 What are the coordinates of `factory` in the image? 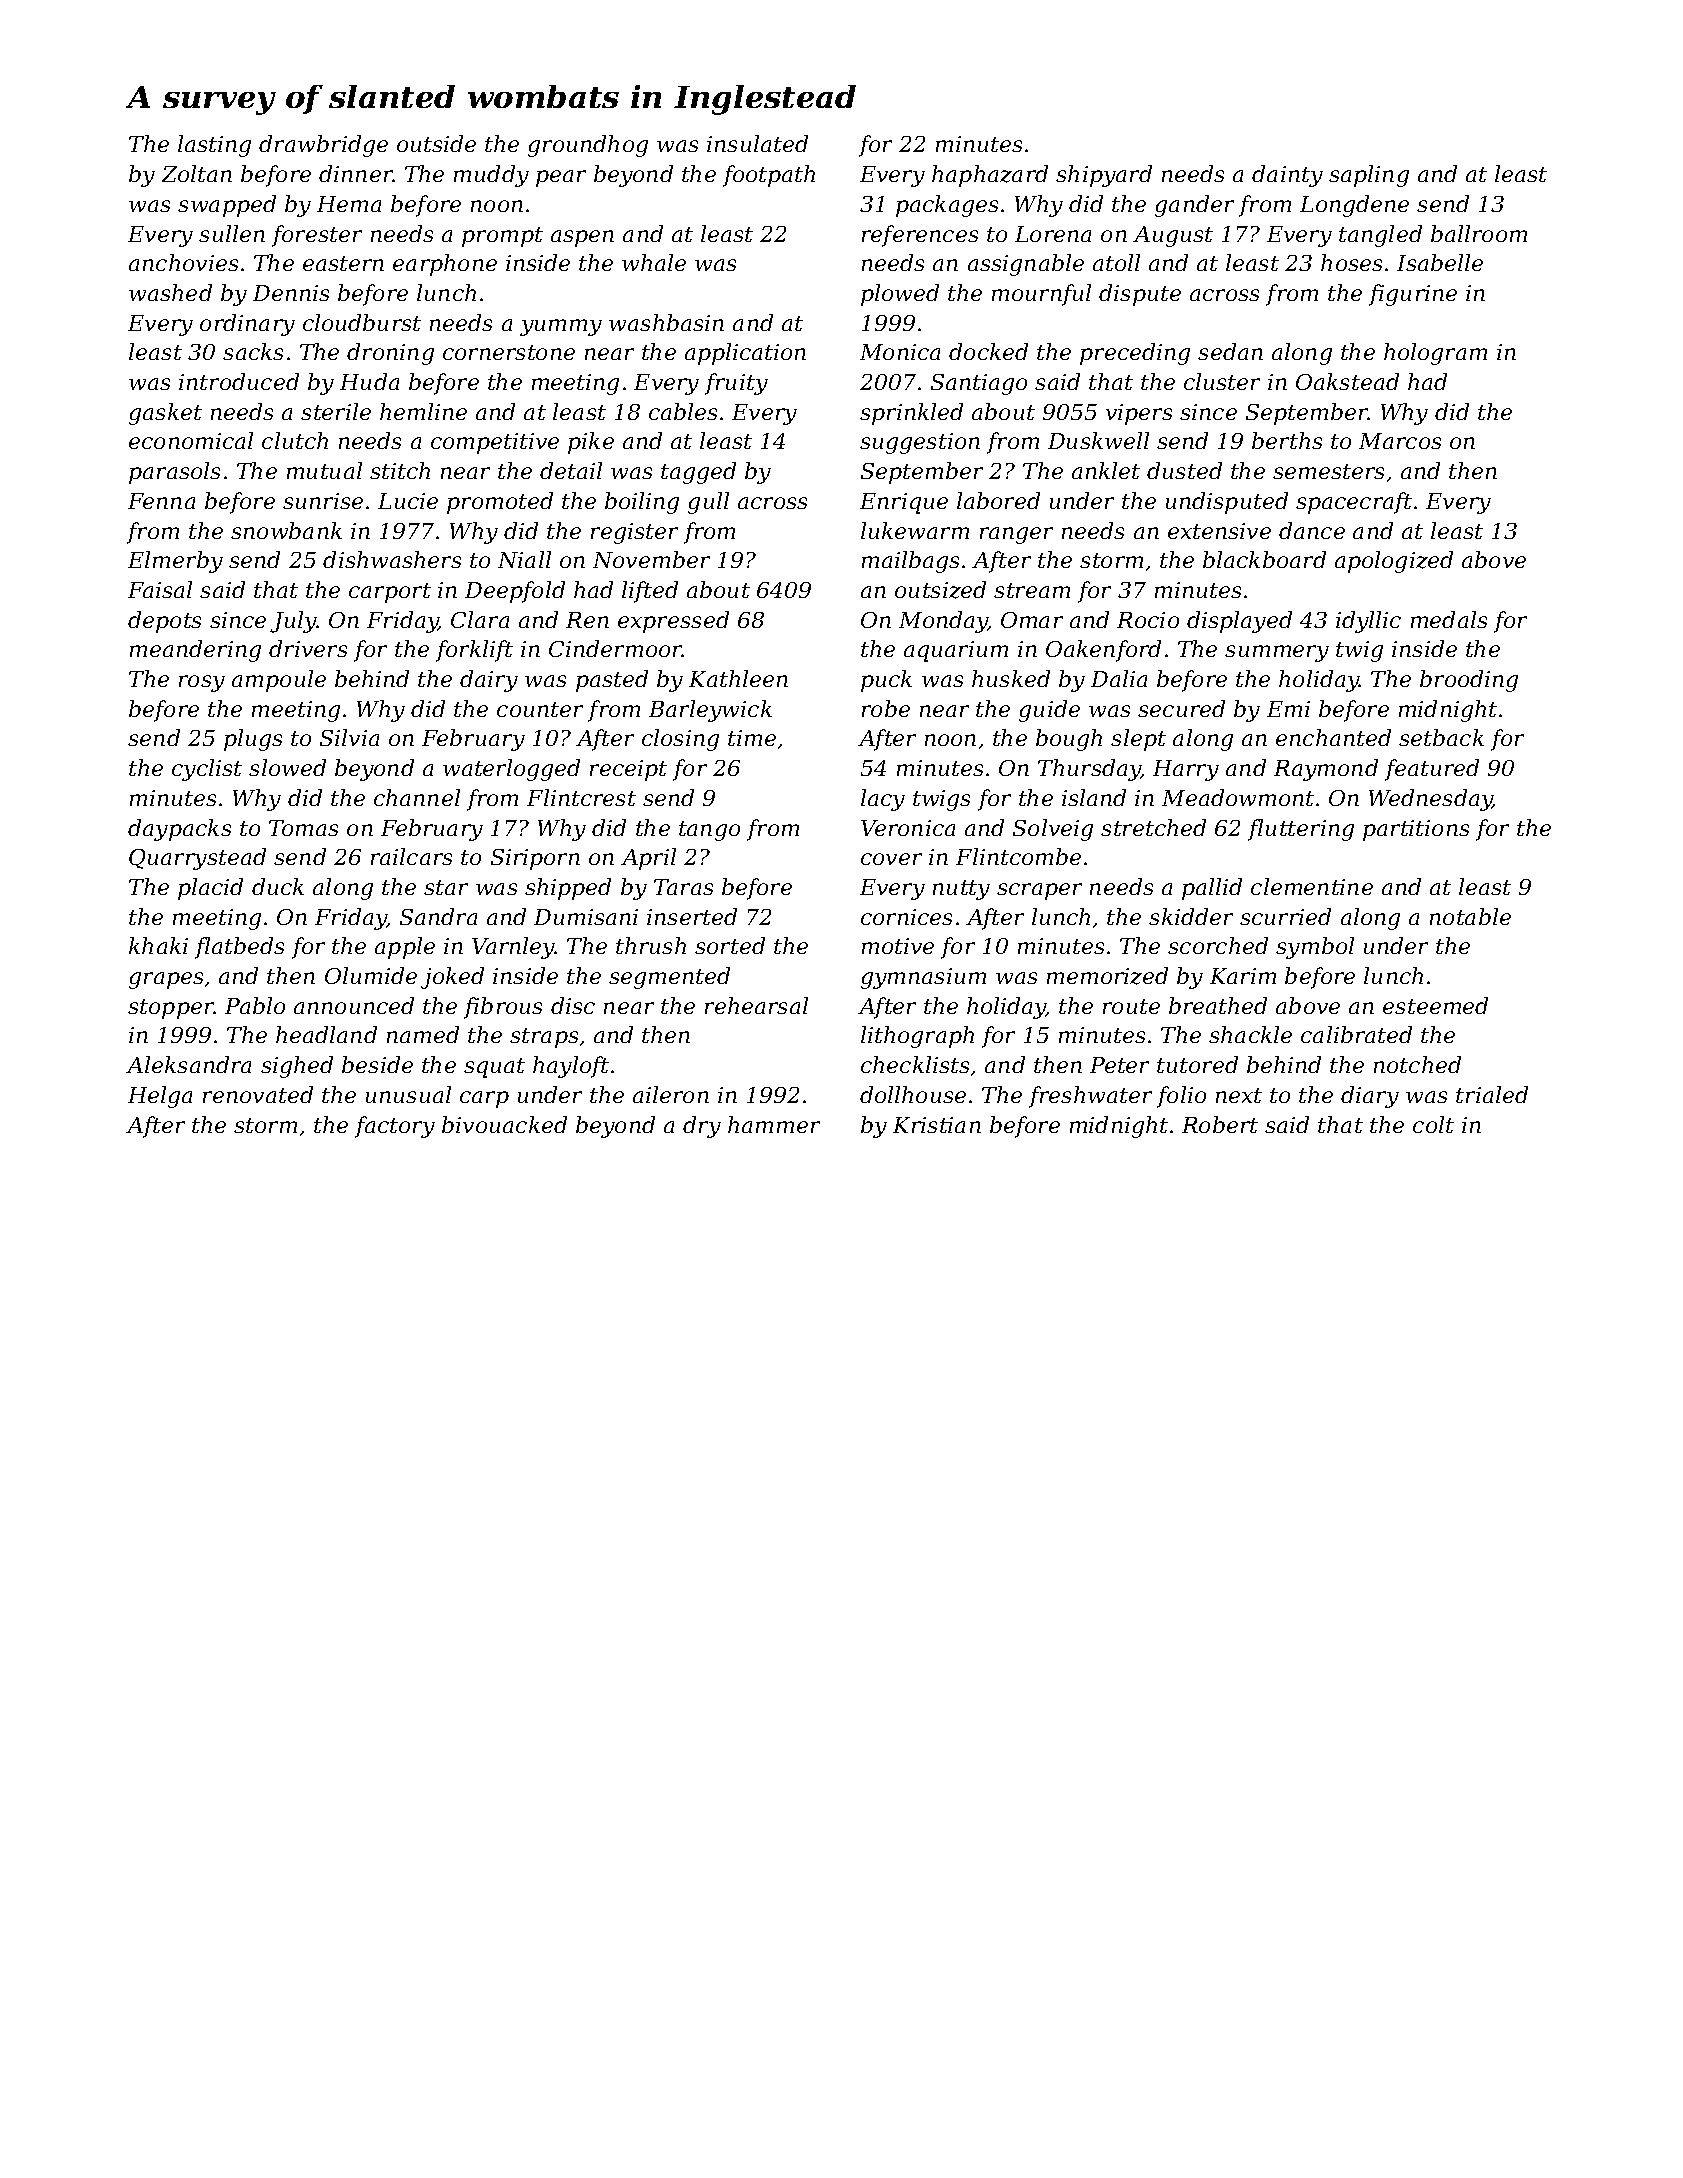 It's located at (395, 1127).
